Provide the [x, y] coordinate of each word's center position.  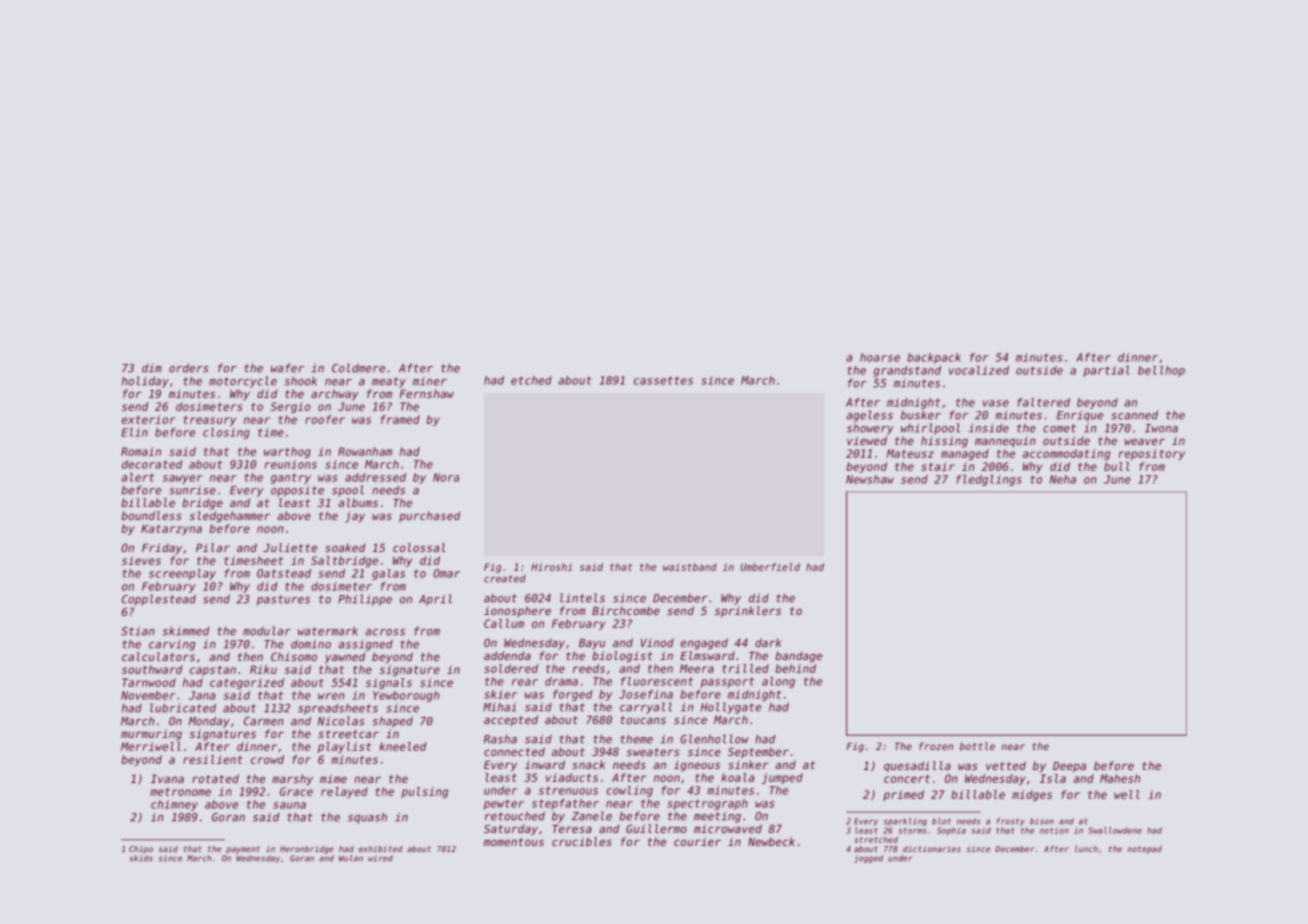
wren [331, 696]
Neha [1063, 479]
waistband [690, 567]
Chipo [141, 850]
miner [430, 381]
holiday [145, 382]
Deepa [1069, 767]
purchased [429, 517]
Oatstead [284, 573]
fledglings [989, 480]
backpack [934, 358]
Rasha [500, 739]
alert [137, 477]
